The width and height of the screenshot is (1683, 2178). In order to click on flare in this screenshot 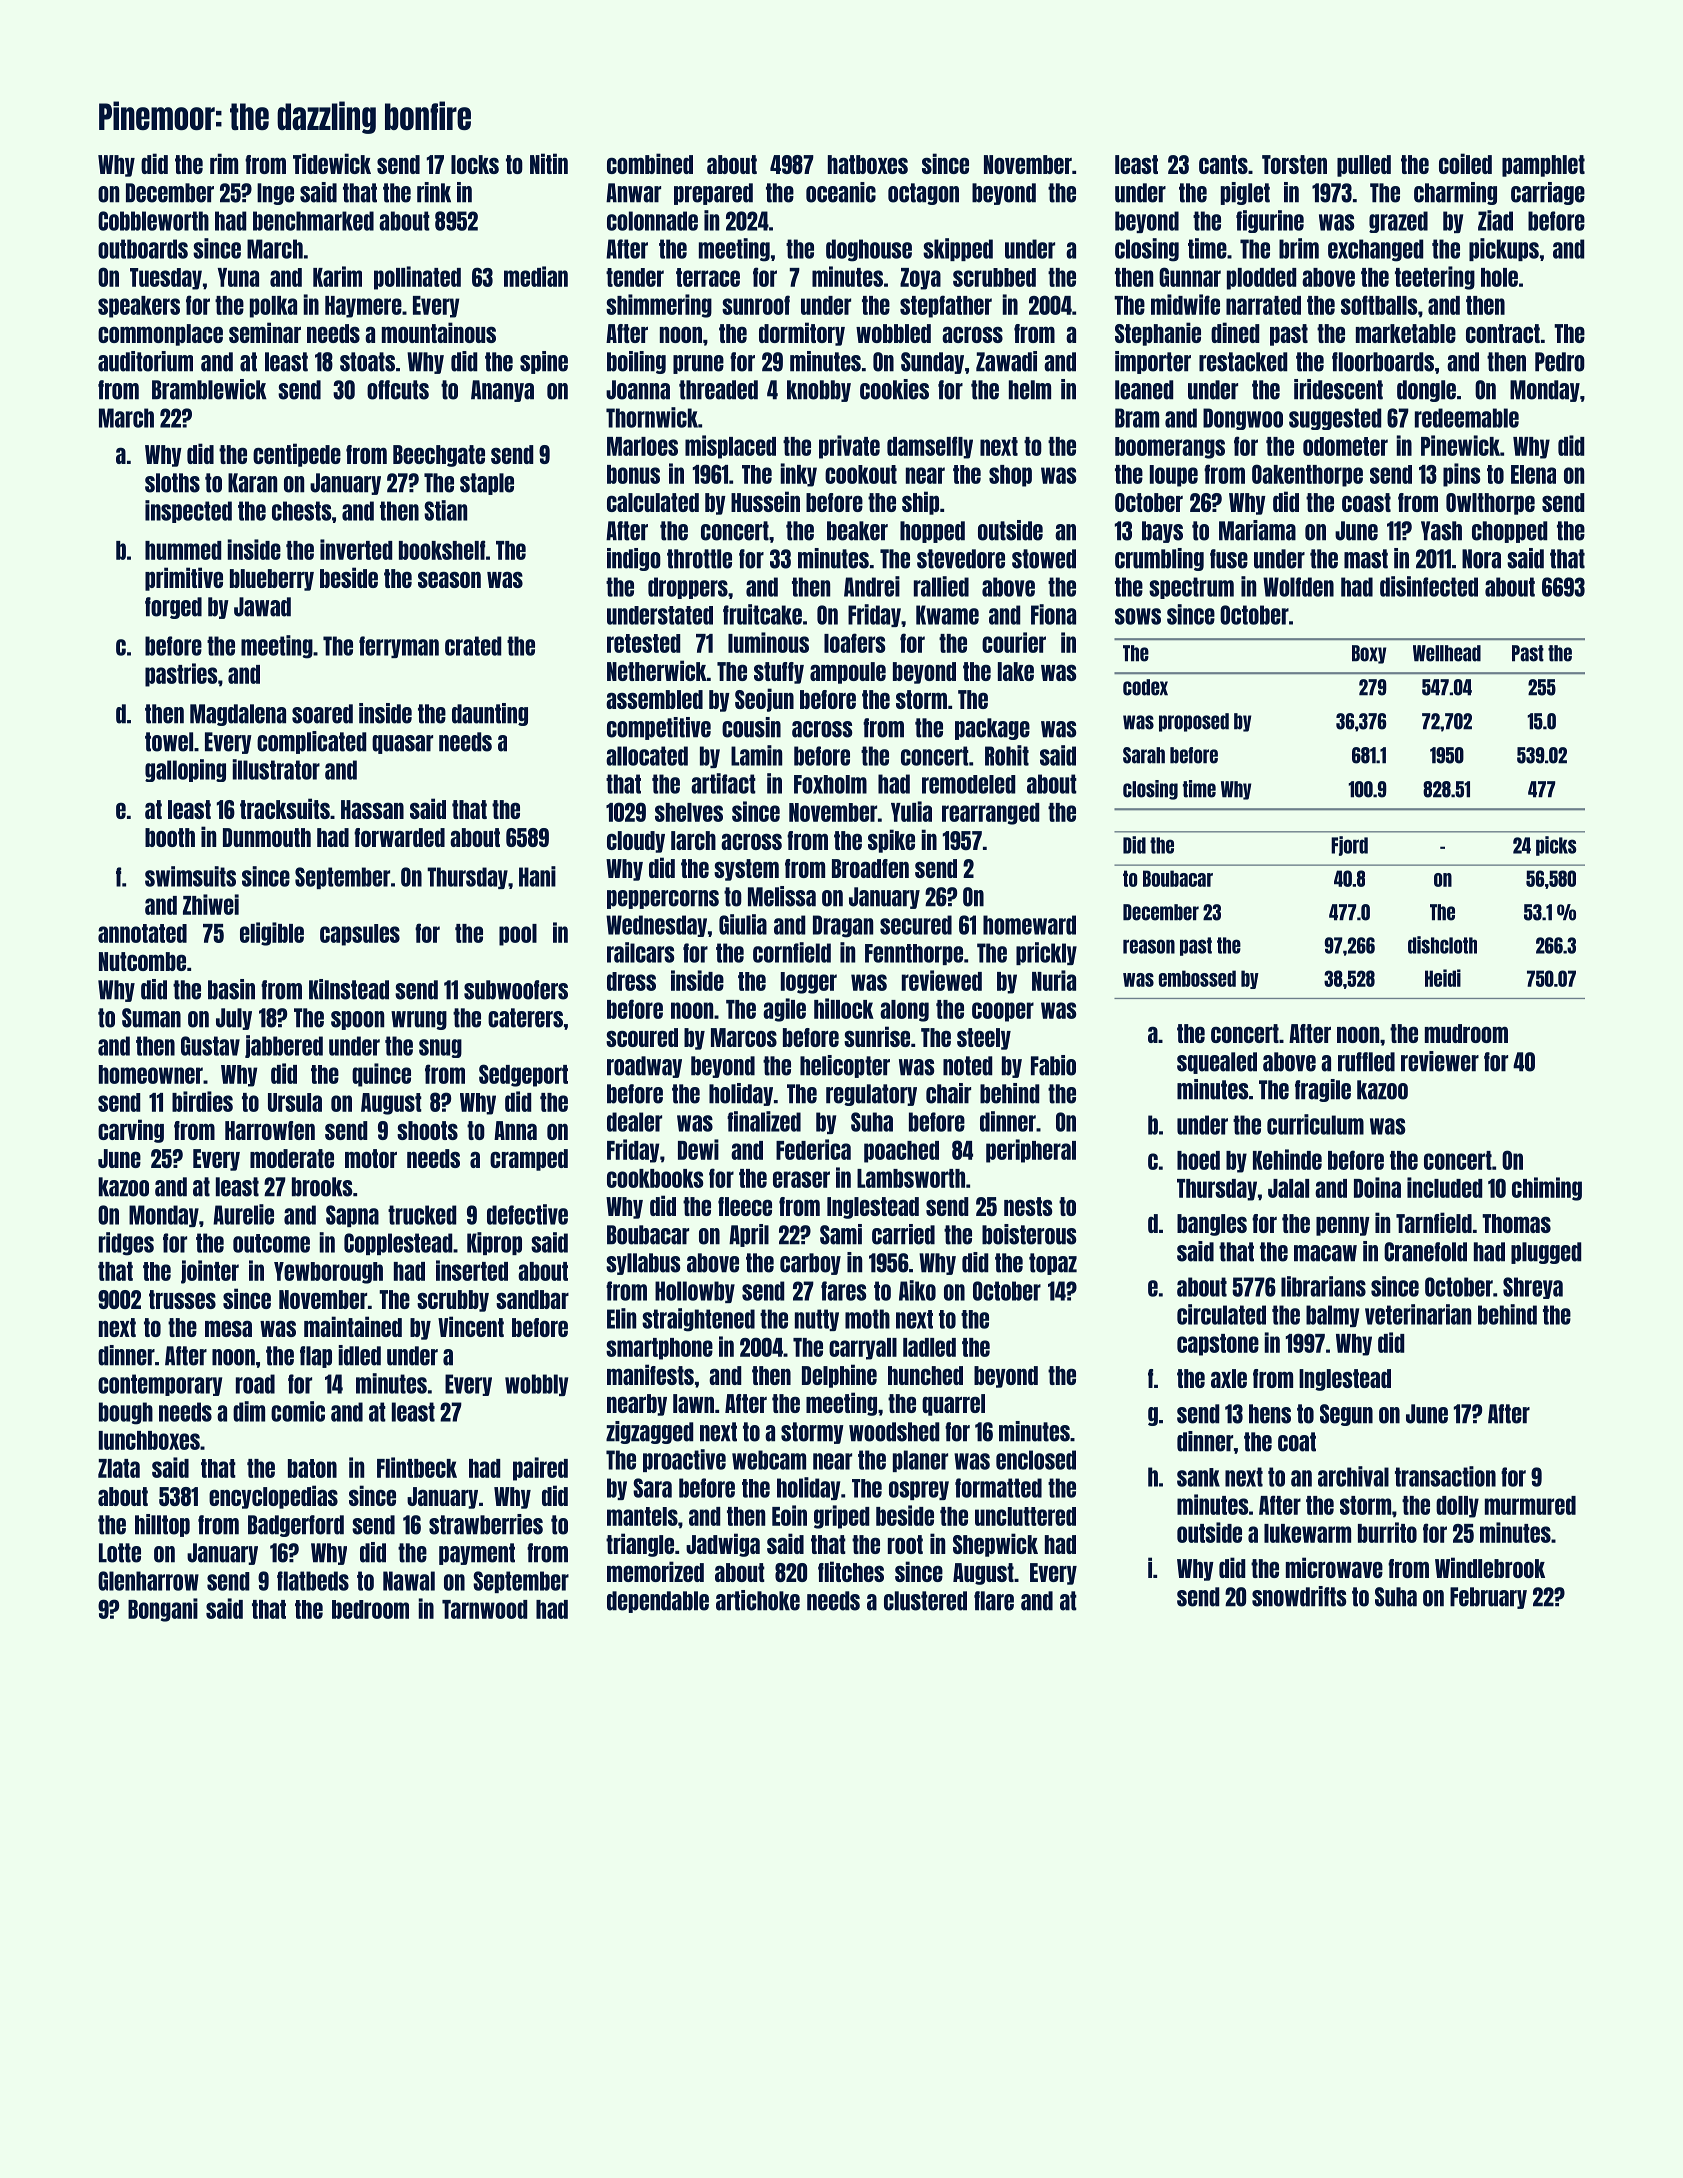, I will do `click(994, 1601)`.
